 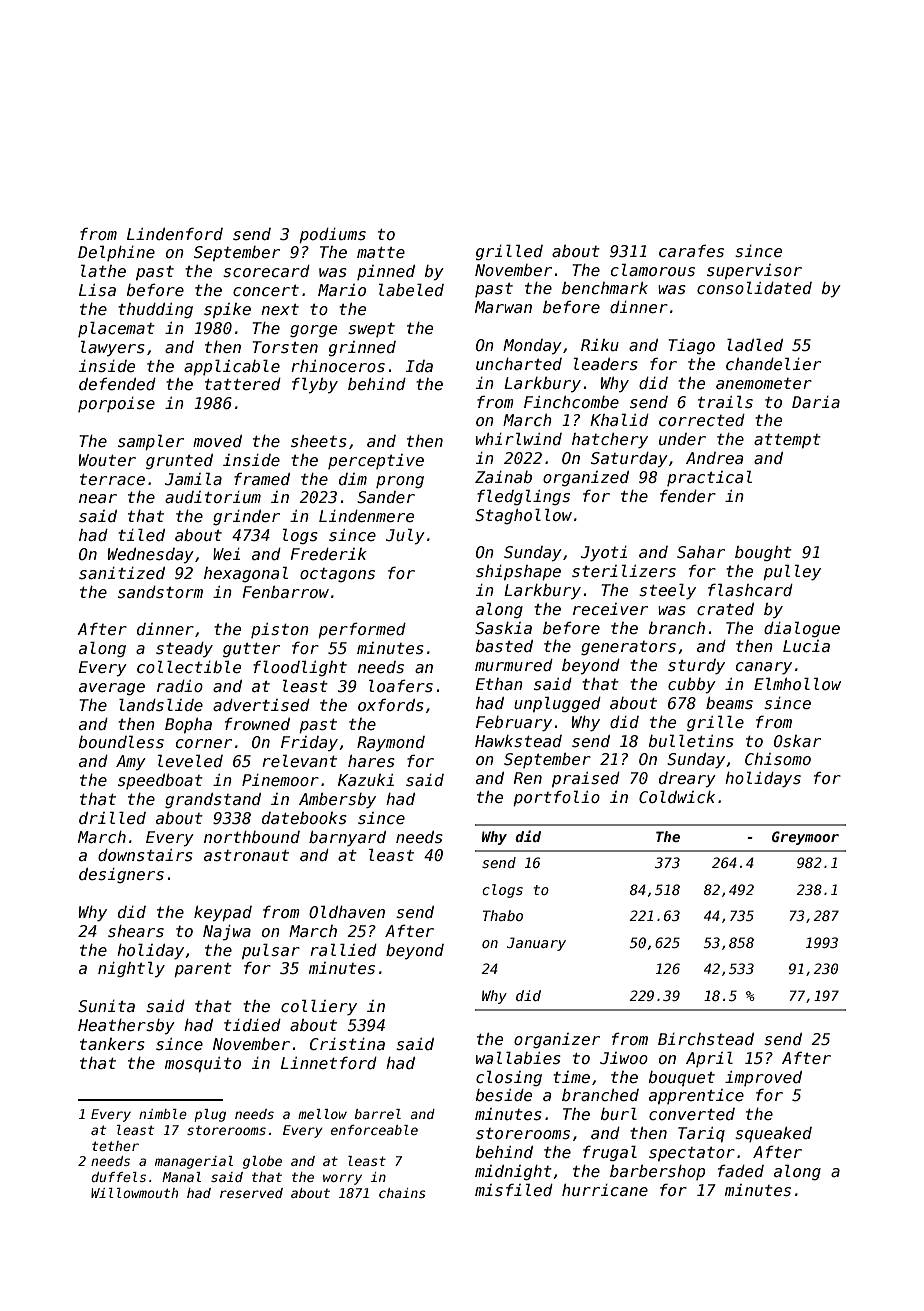 I want to click on beams, so click(x=729, y=703).
